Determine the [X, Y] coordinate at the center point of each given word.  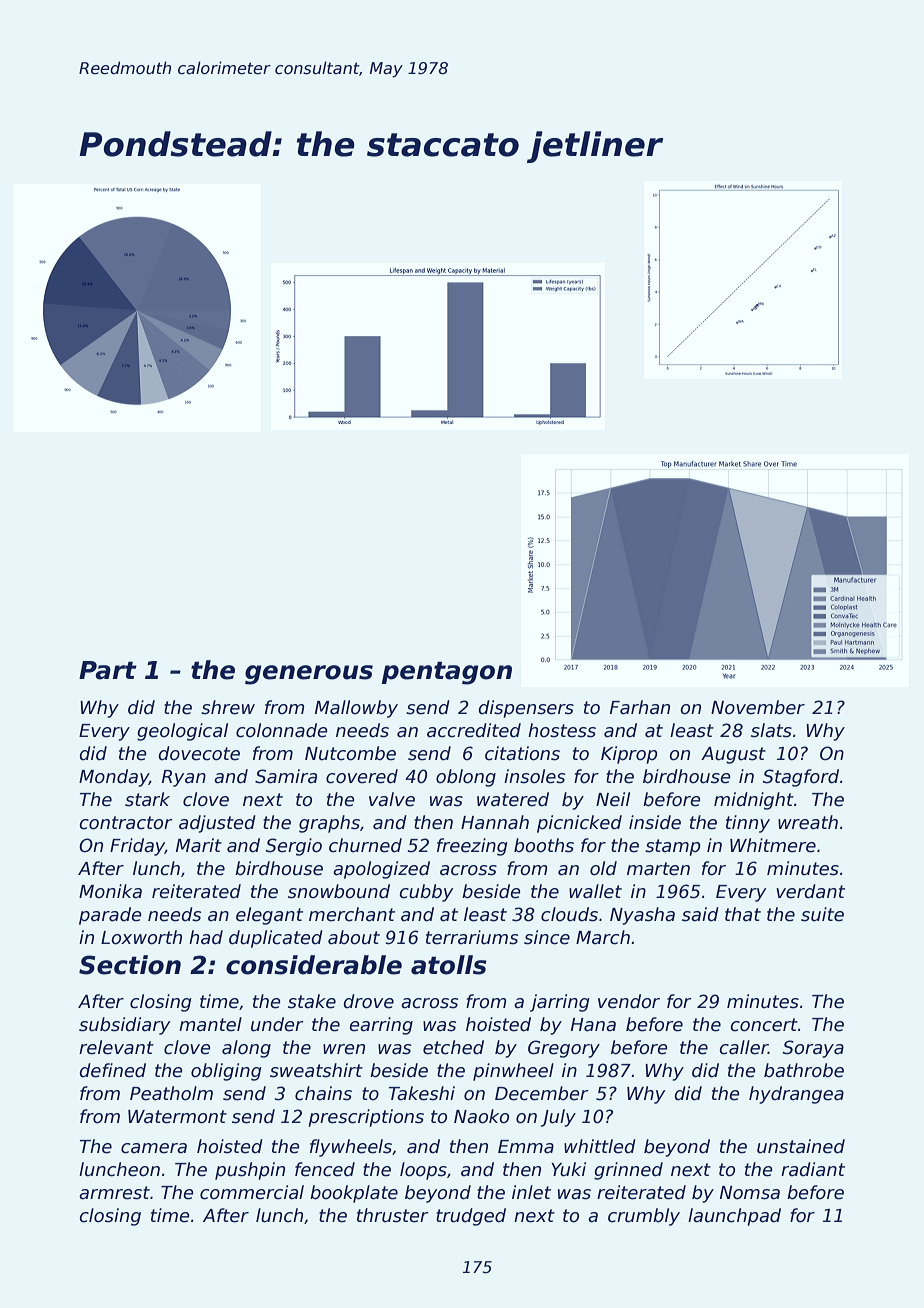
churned [365, 845]
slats [771, 730]
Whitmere [773, 845]
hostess [562, 730]
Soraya [813, 1049]
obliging [226, 1072]
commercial [252, 1192]
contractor [126, 823]
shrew [228, 707]
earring [381, 1026]
